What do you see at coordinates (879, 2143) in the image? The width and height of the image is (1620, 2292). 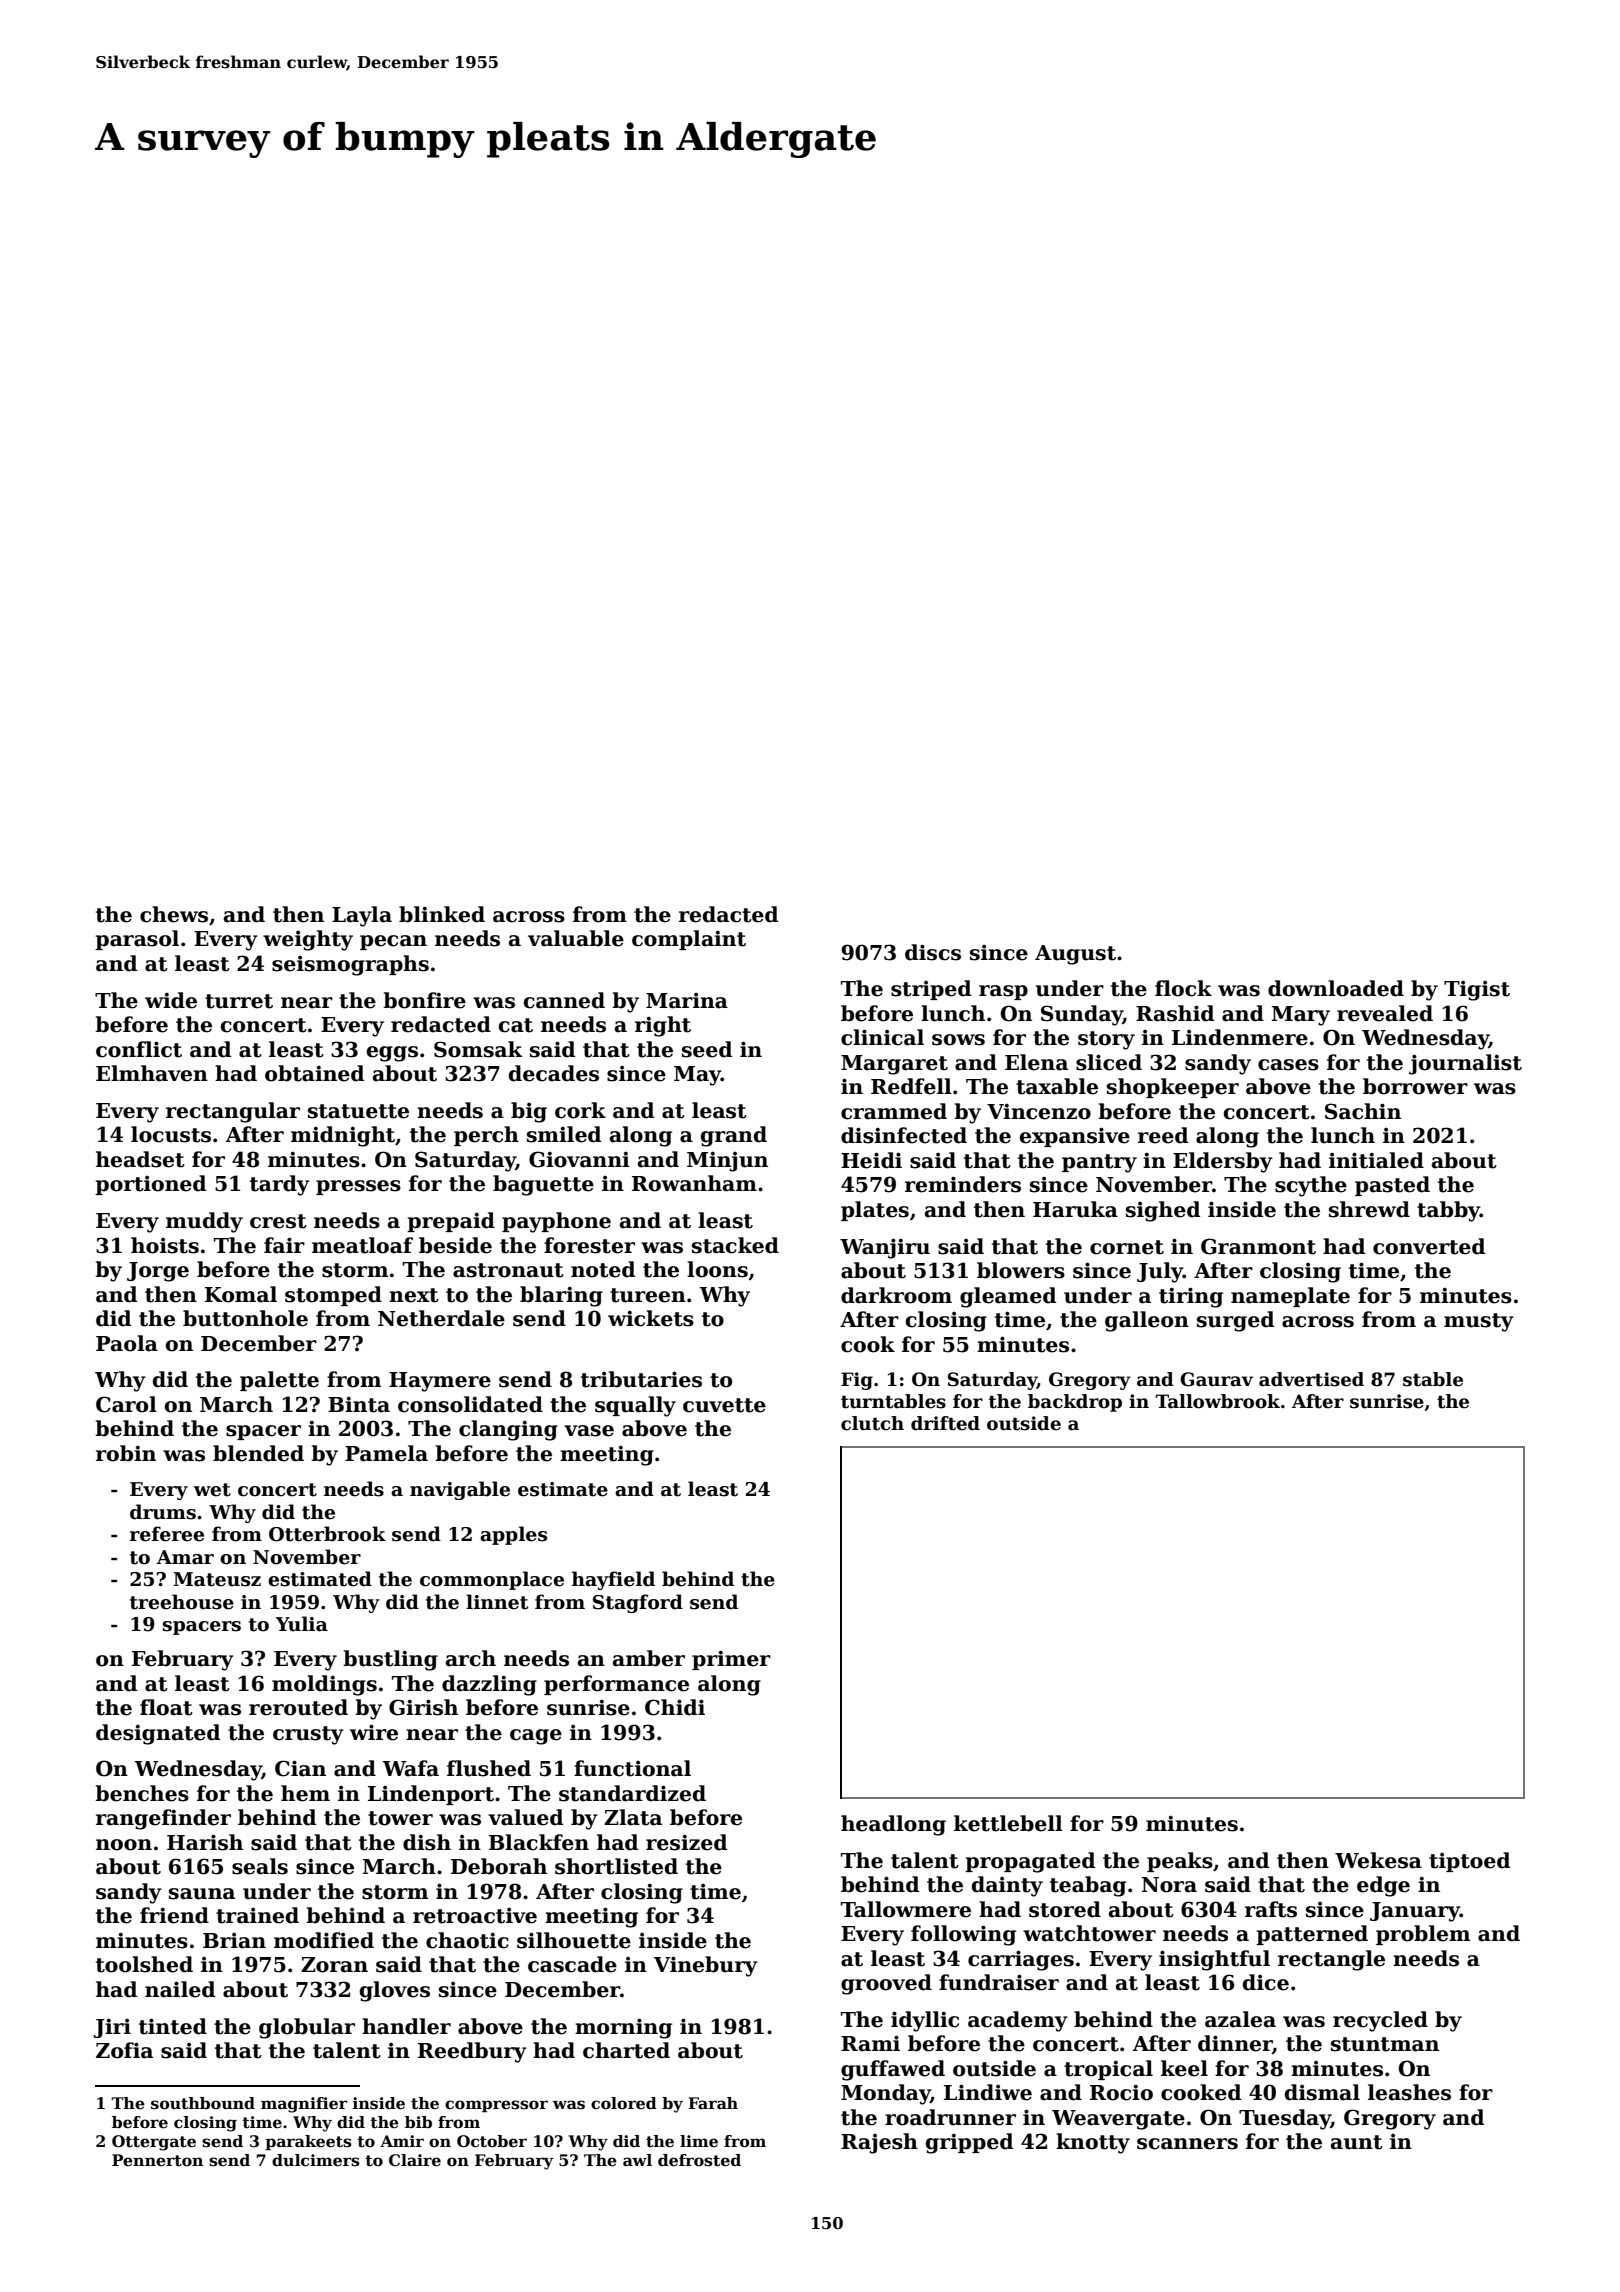 I see `Rajesh` at bounding box center [879, 2143].
